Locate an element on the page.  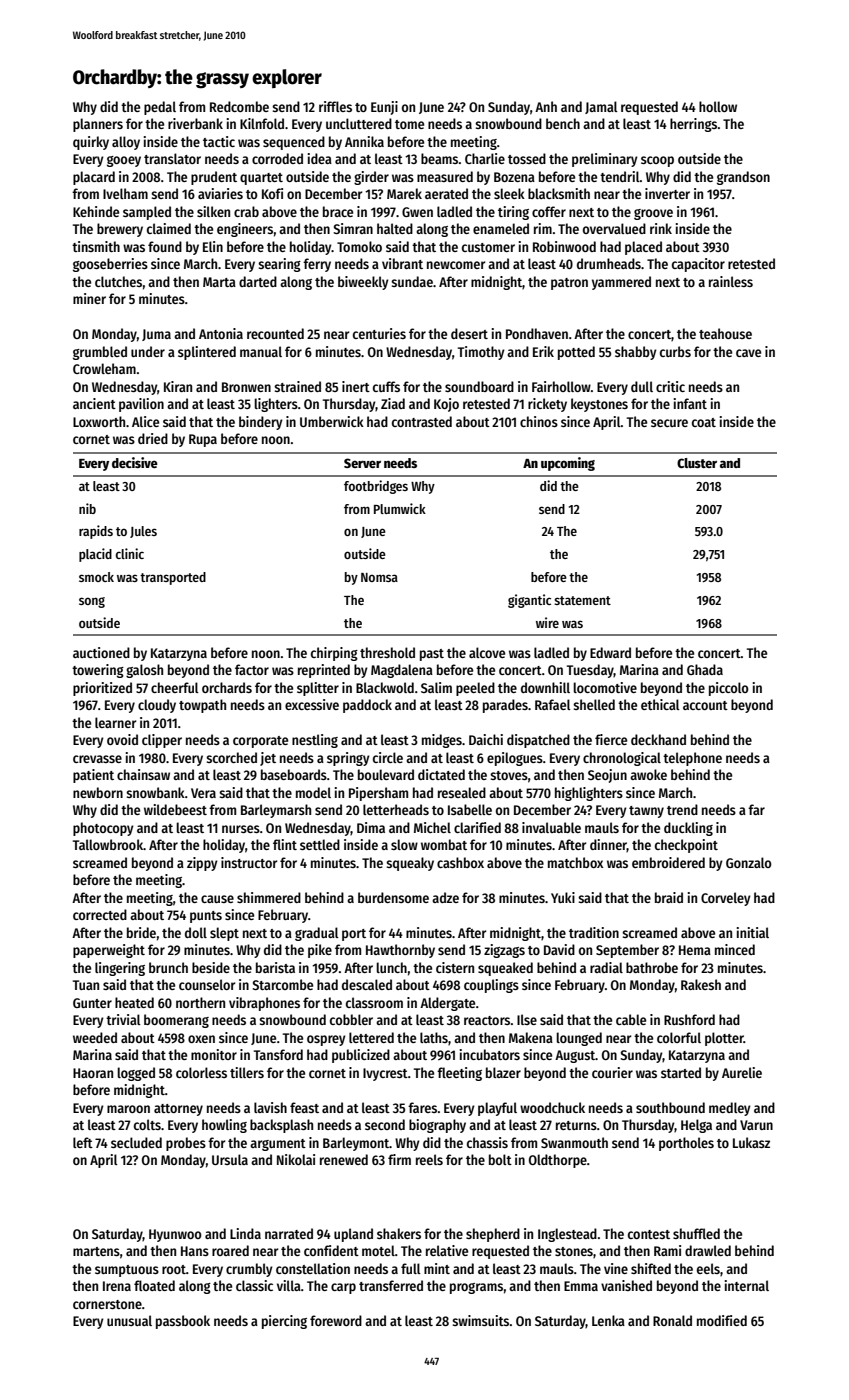
cable is located at coordinates (631, 1019).
